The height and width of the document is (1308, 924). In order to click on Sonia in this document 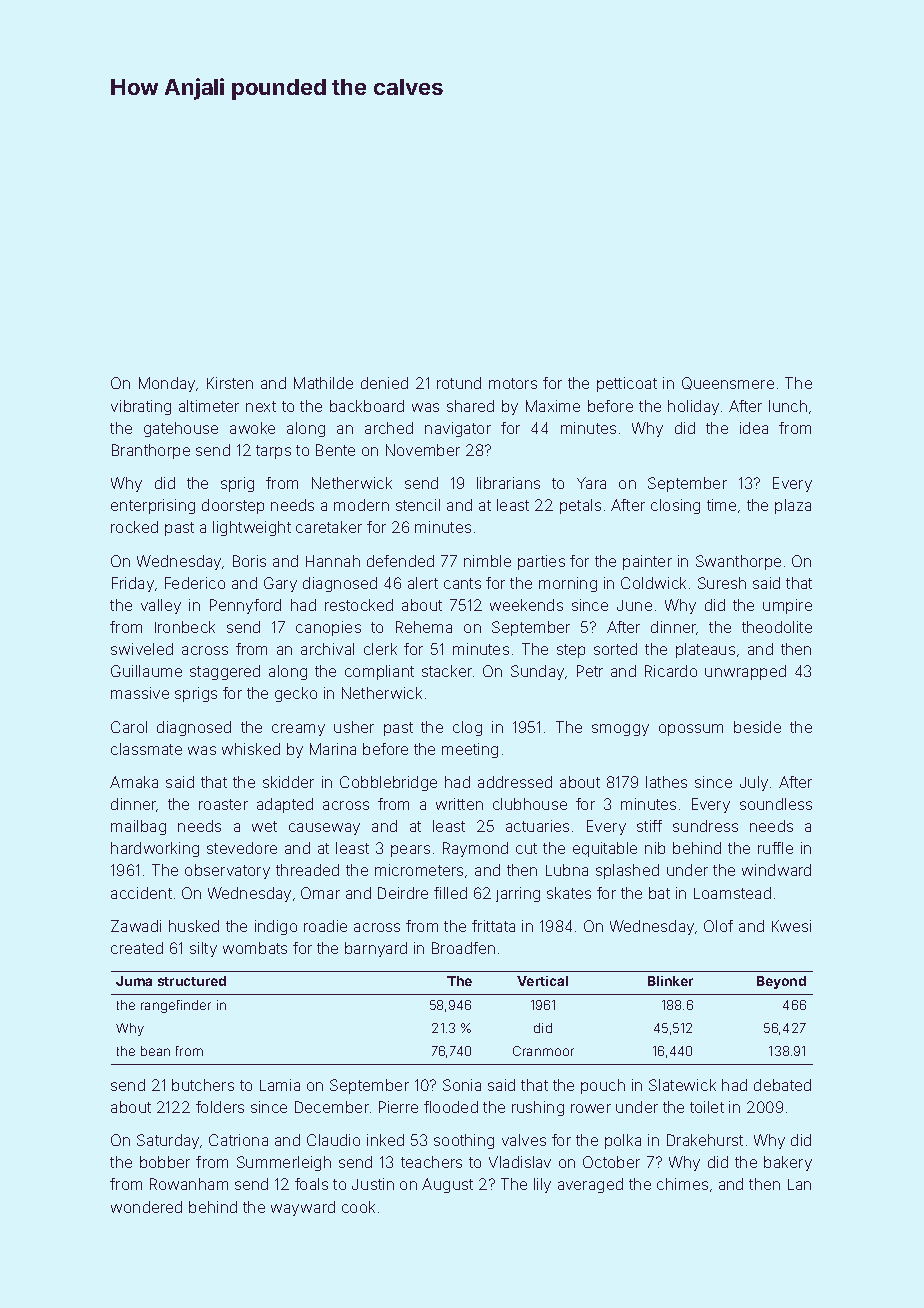, I will do `click(462, 1085)`.
